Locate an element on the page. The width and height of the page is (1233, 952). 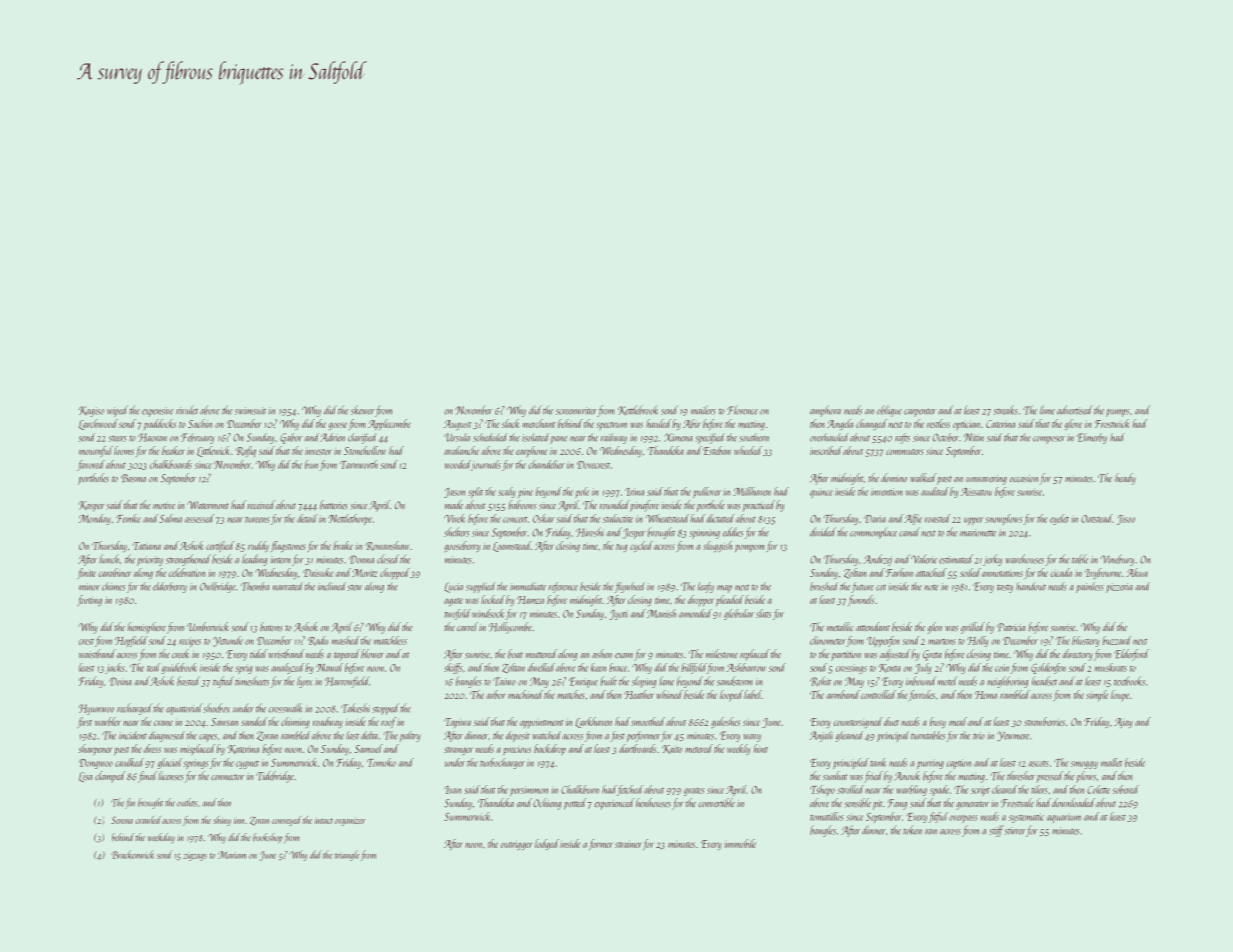
Kasper is located at coordinates (92, 506).
